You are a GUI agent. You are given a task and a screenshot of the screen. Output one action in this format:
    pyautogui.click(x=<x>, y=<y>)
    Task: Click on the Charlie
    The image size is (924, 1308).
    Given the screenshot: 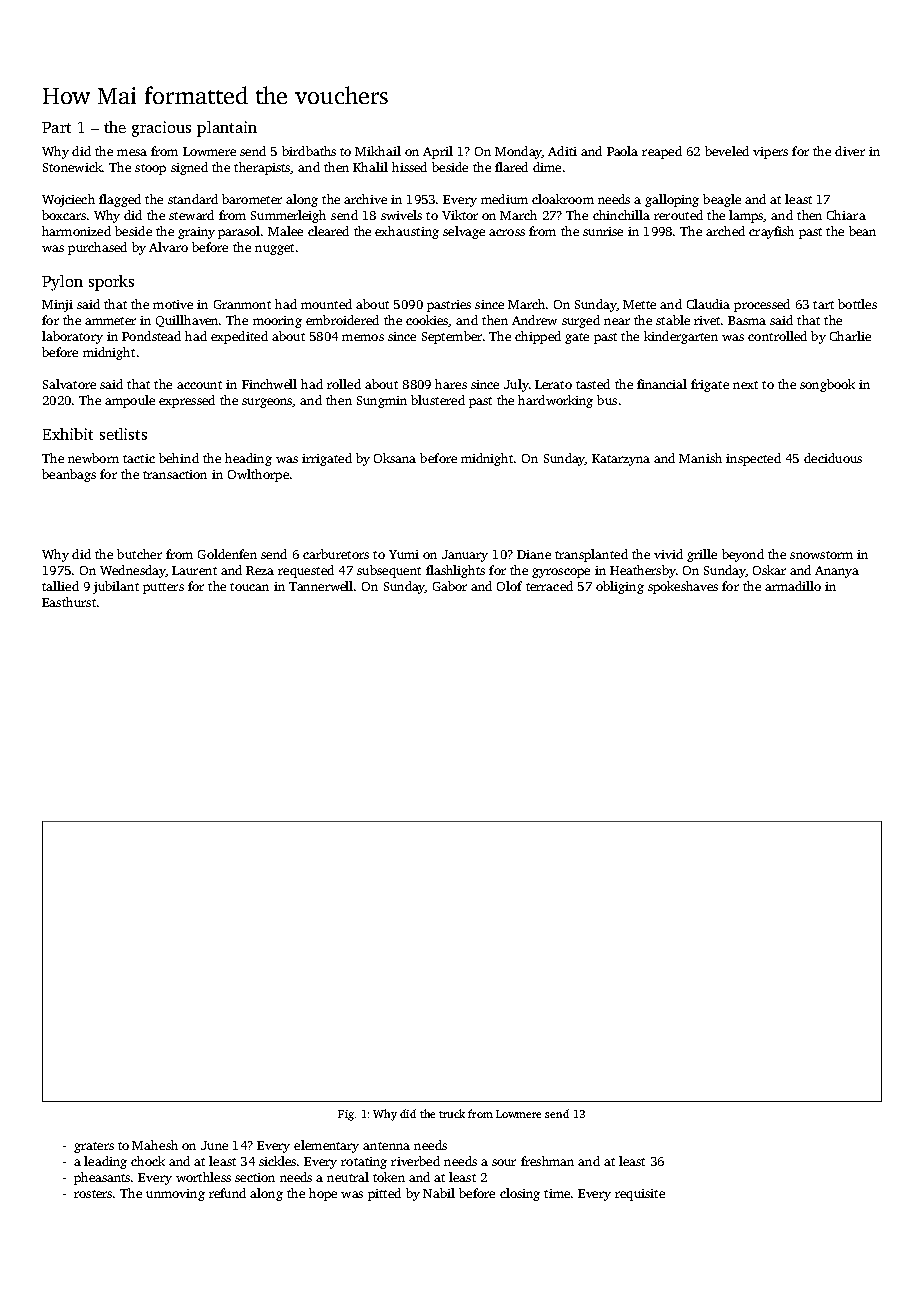 What is the action you would take?
    pyautogui.click(x=850, y=336)
